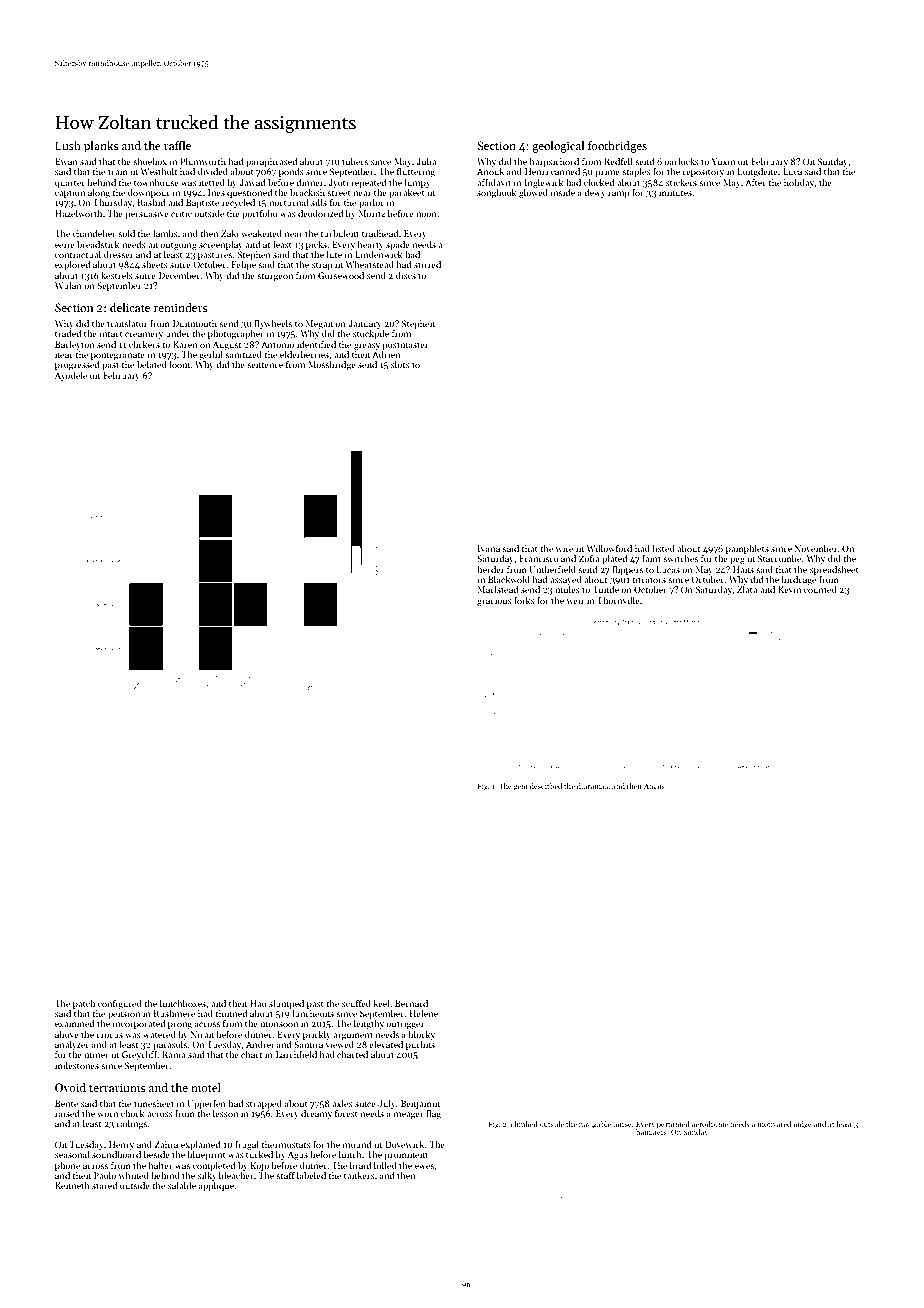 This screenshot has height=1308, width=924. What do you see at coordinates (180, 364) in the screenshot?
I see `loom` at bounding box center [180, 364].
